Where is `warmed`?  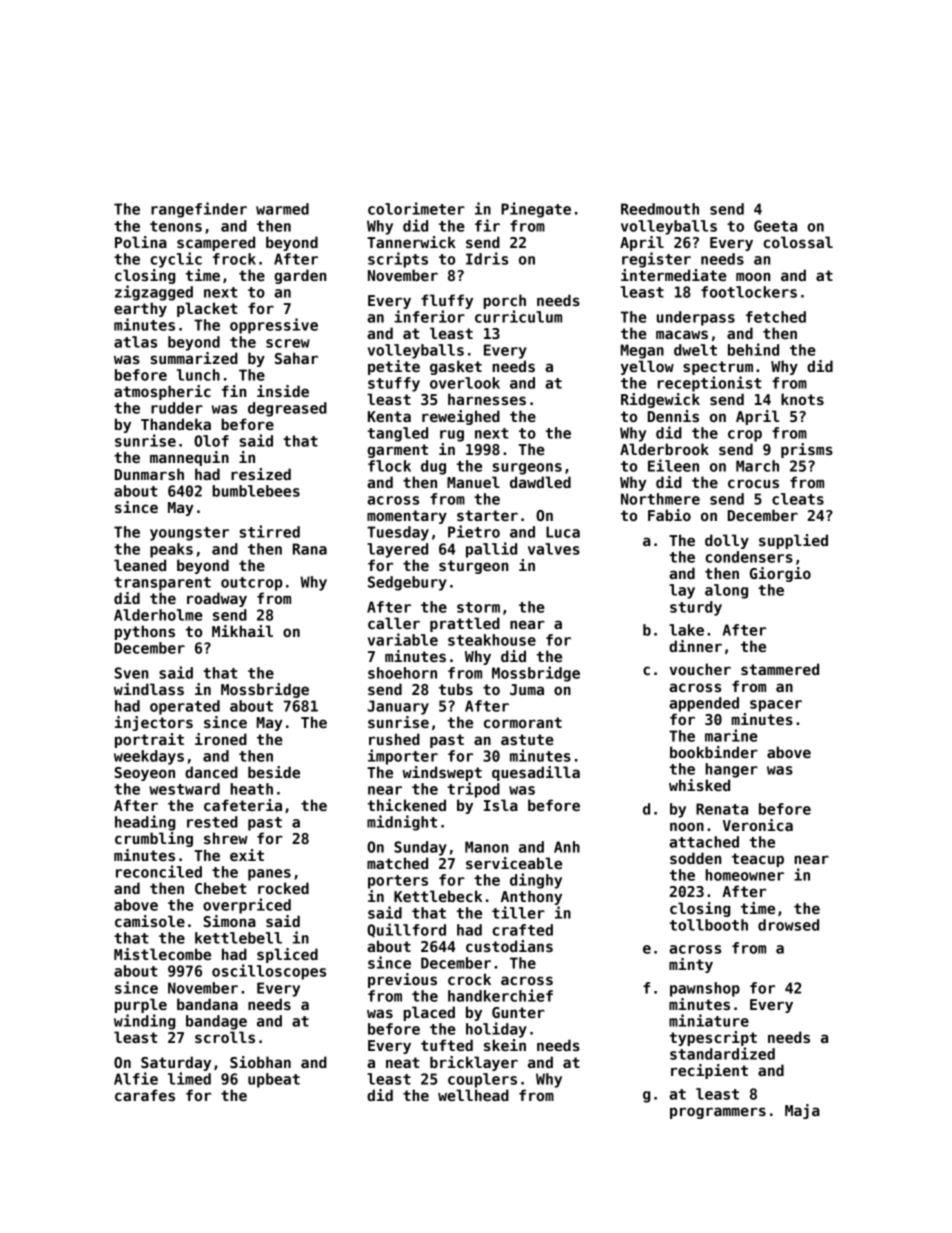
warmed is located at coordinates (282, 209).
